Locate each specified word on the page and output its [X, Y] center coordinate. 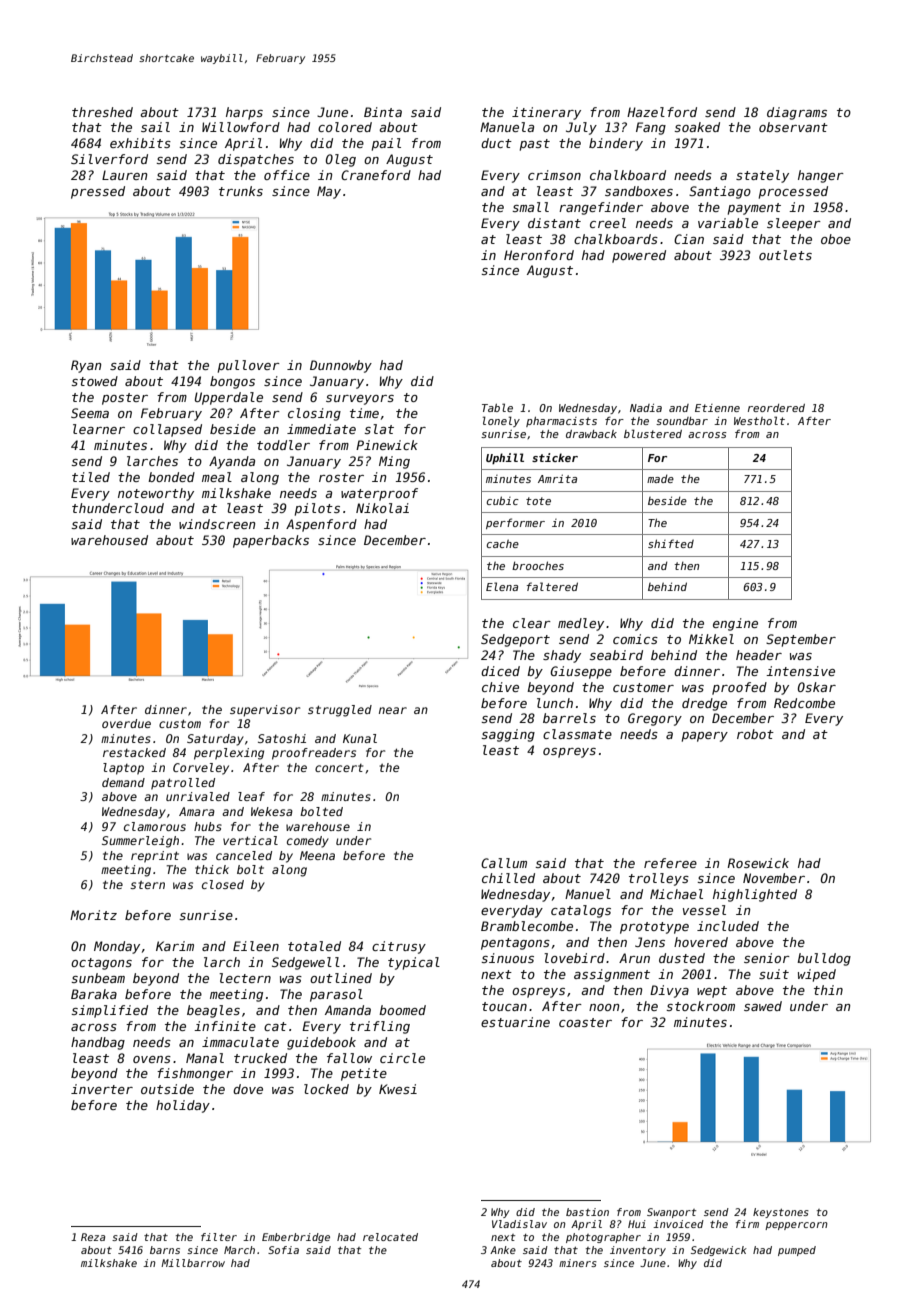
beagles [213, 1011]
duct [496, 143]
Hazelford [662, 112]
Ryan [86, 366]
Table [497, 407]
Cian [689, 239]
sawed [763, 1006]
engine [735, 624]
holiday [183, 1106]
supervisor [265, 711]
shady [562, 656]
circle [402, 1058]
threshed [102, 112]
